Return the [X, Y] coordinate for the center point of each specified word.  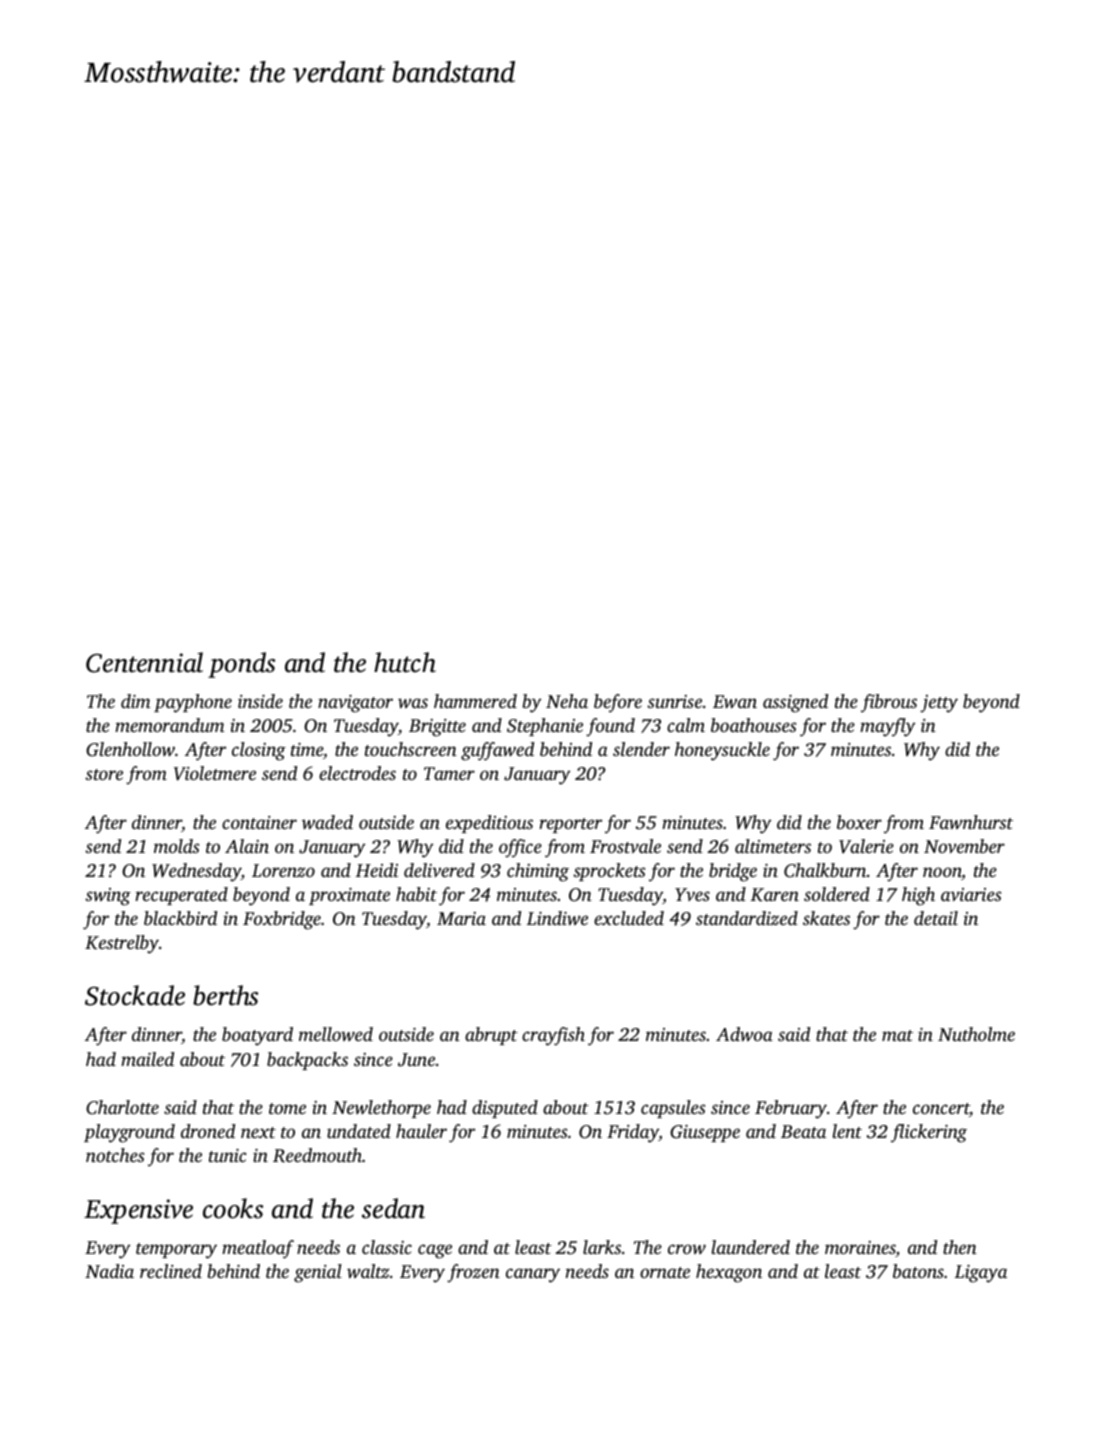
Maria [461, 918]
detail [936, 918]
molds [176, 846]
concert [941, 1108]
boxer [859, 822]
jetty [939, 704]
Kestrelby [122, 944]
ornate [665, 1272]
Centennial [144, 662]
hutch [405, 662]
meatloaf [258, 1249]
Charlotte [122, 1107]
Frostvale [625, 846]
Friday [633, 1133]
